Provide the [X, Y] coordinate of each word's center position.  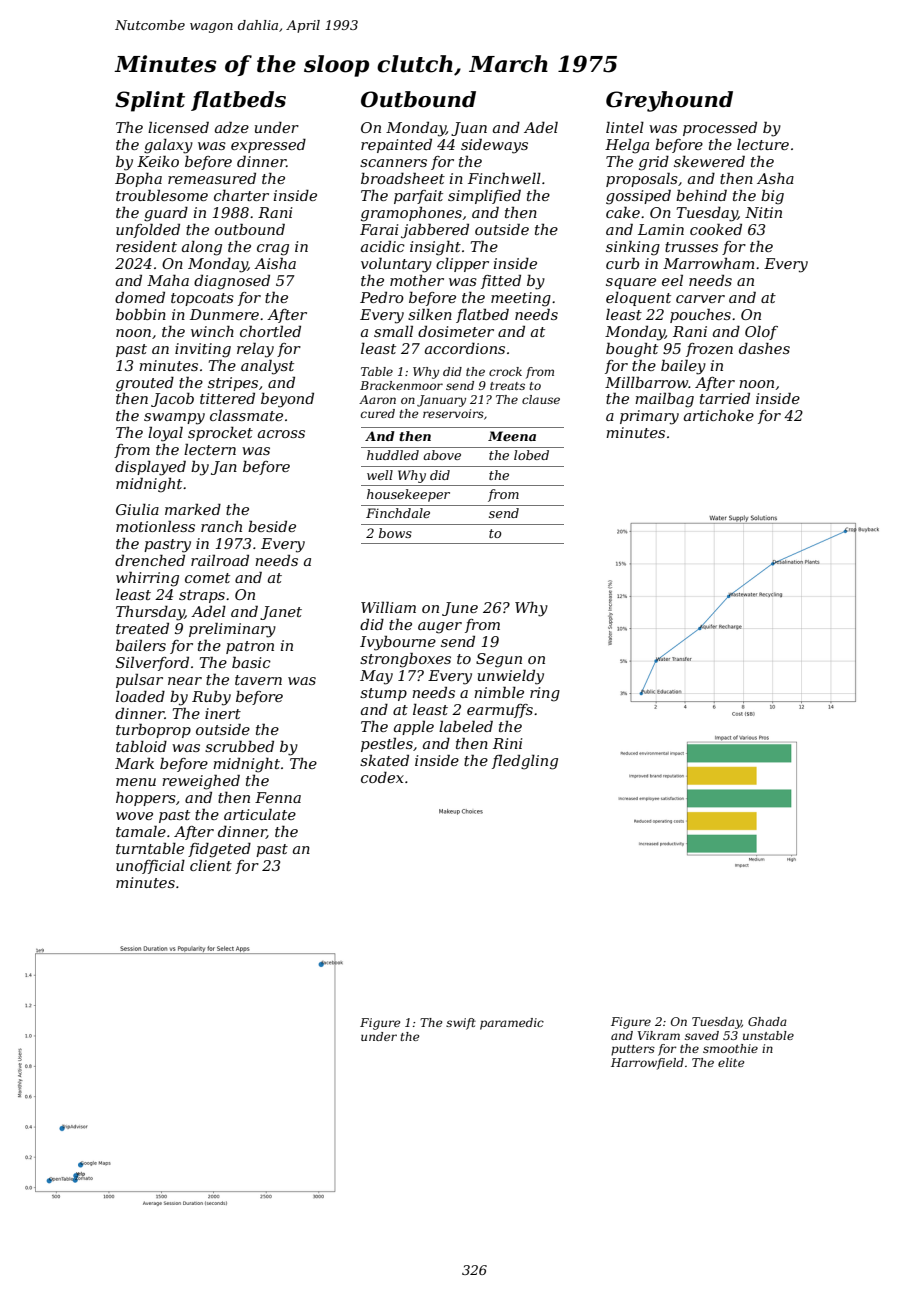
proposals [642, 179]
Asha [775, 178]
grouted [145, 384]
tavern [258, 680]
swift [461, 1024]
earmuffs [500, 711]
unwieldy [511, 677]
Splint [150, 101]
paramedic [512, 1024]
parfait [418, 197]
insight [435, 248]
